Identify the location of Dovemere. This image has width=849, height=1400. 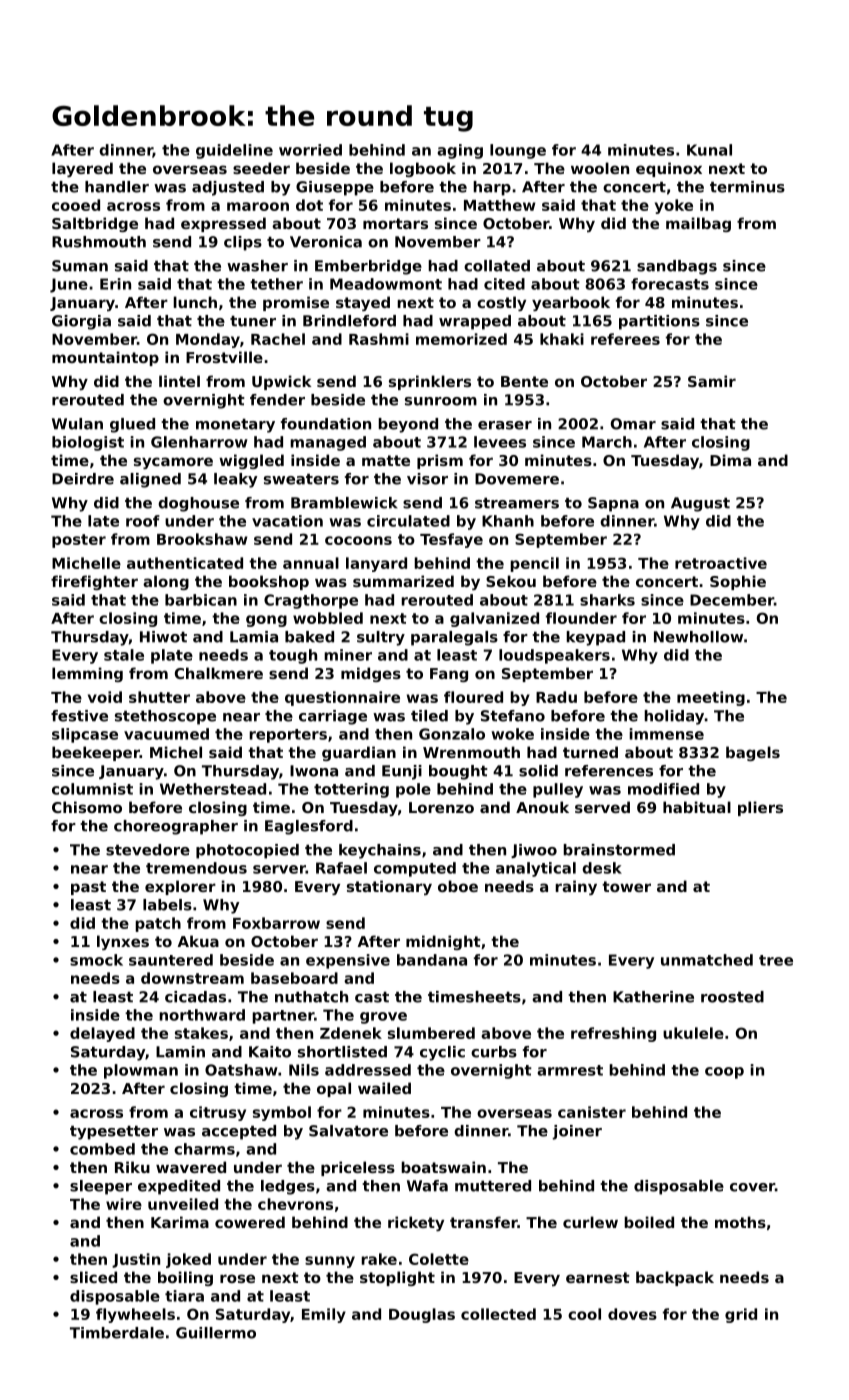
(517, 479).
